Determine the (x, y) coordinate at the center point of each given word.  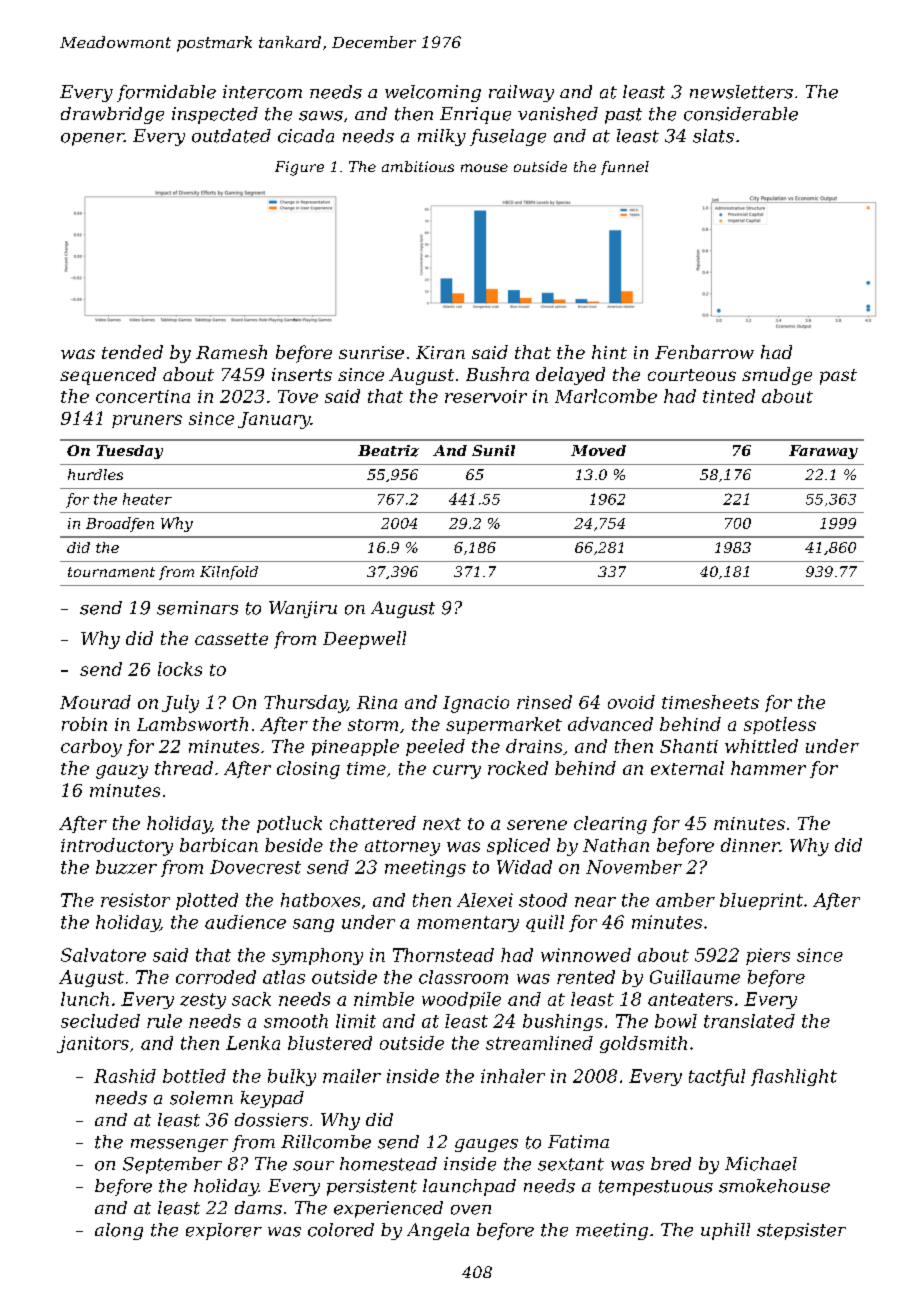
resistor (135, 900)
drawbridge (112, 115)
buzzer (126, 867)
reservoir (486, 396)
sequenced (108, 376)
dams (258, 1208)
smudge (777, 376)
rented (586, 977)
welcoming (433, 93)
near (595, 902)
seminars (197, 608)
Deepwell (364, 640)
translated (749, 1021)
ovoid (631, 702)
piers (768, 956)
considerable (741, 114)
